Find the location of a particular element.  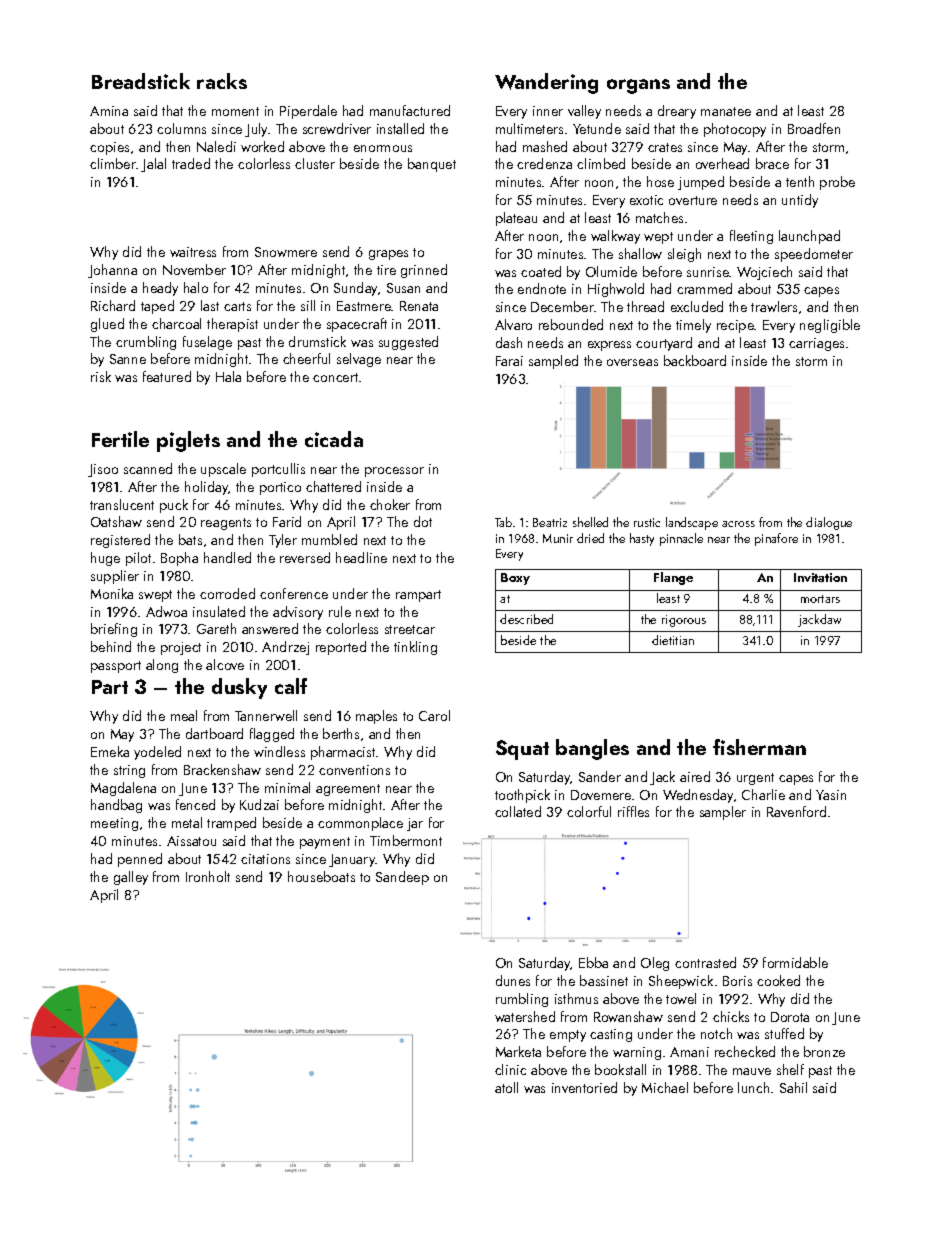

concert is located at coordinates (335, 377).
